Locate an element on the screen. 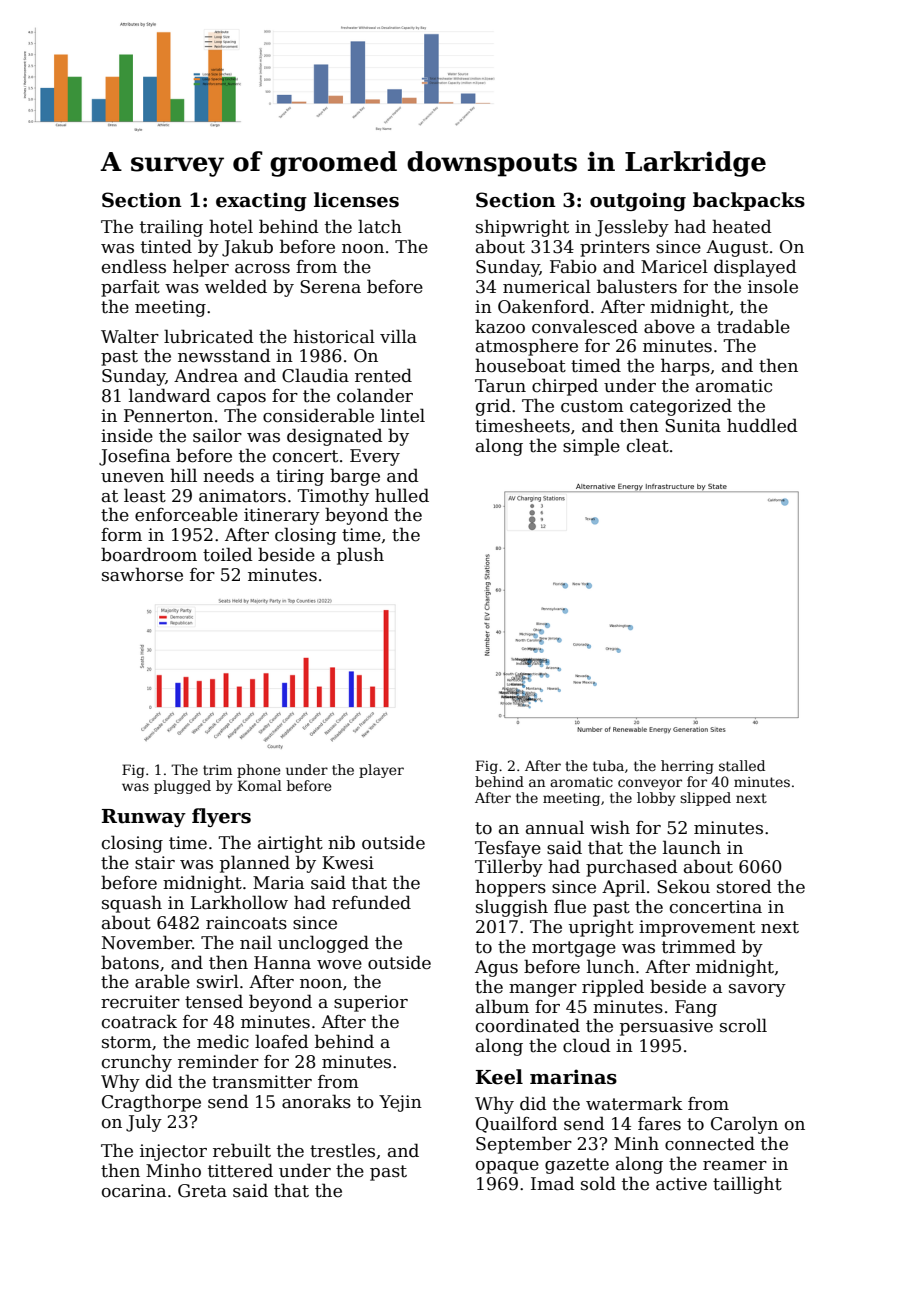  Walter is located at coordinates (130, 336).
